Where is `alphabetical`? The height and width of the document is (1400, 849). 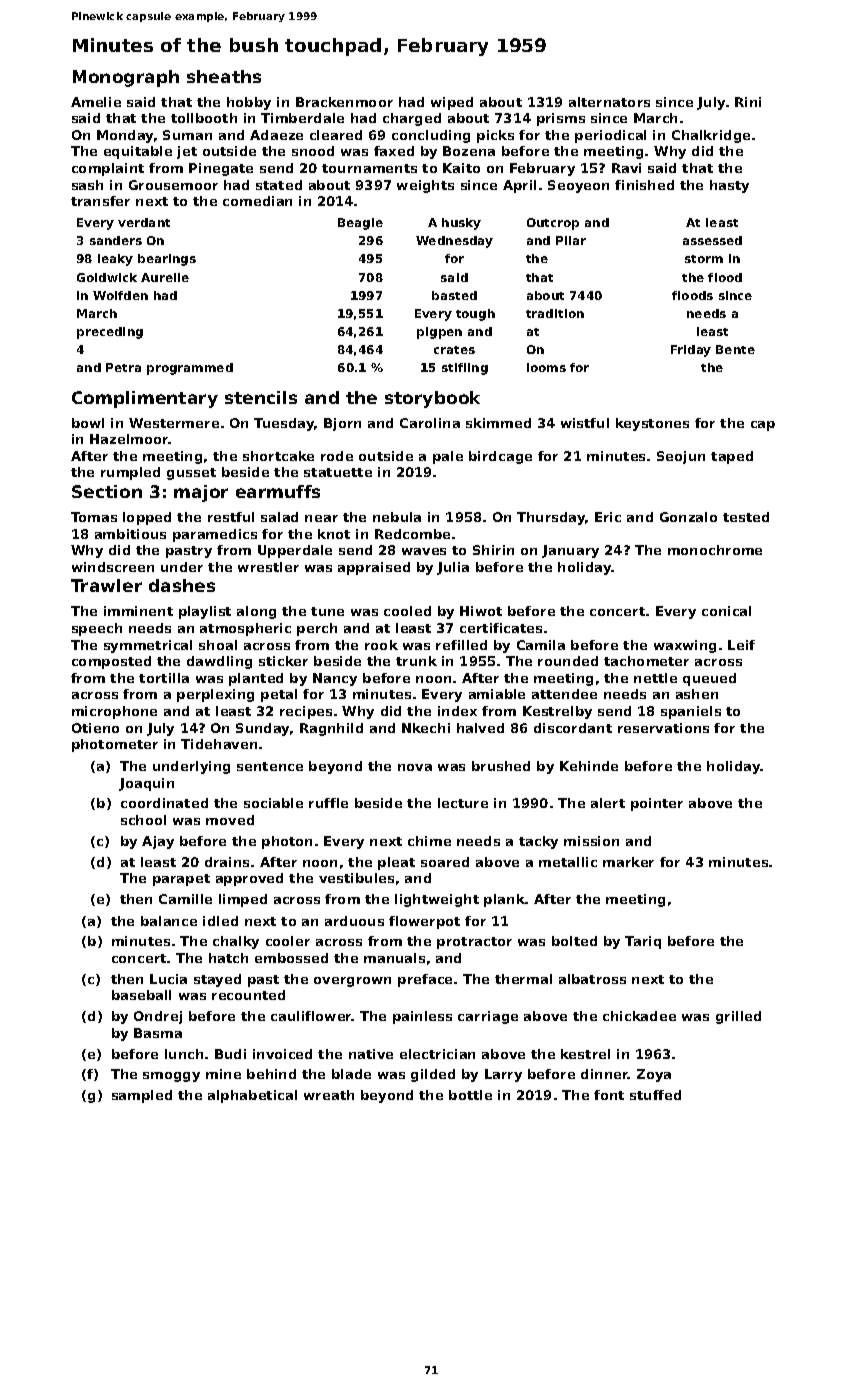
alphabetical is located at coordinates (252, 1096).
